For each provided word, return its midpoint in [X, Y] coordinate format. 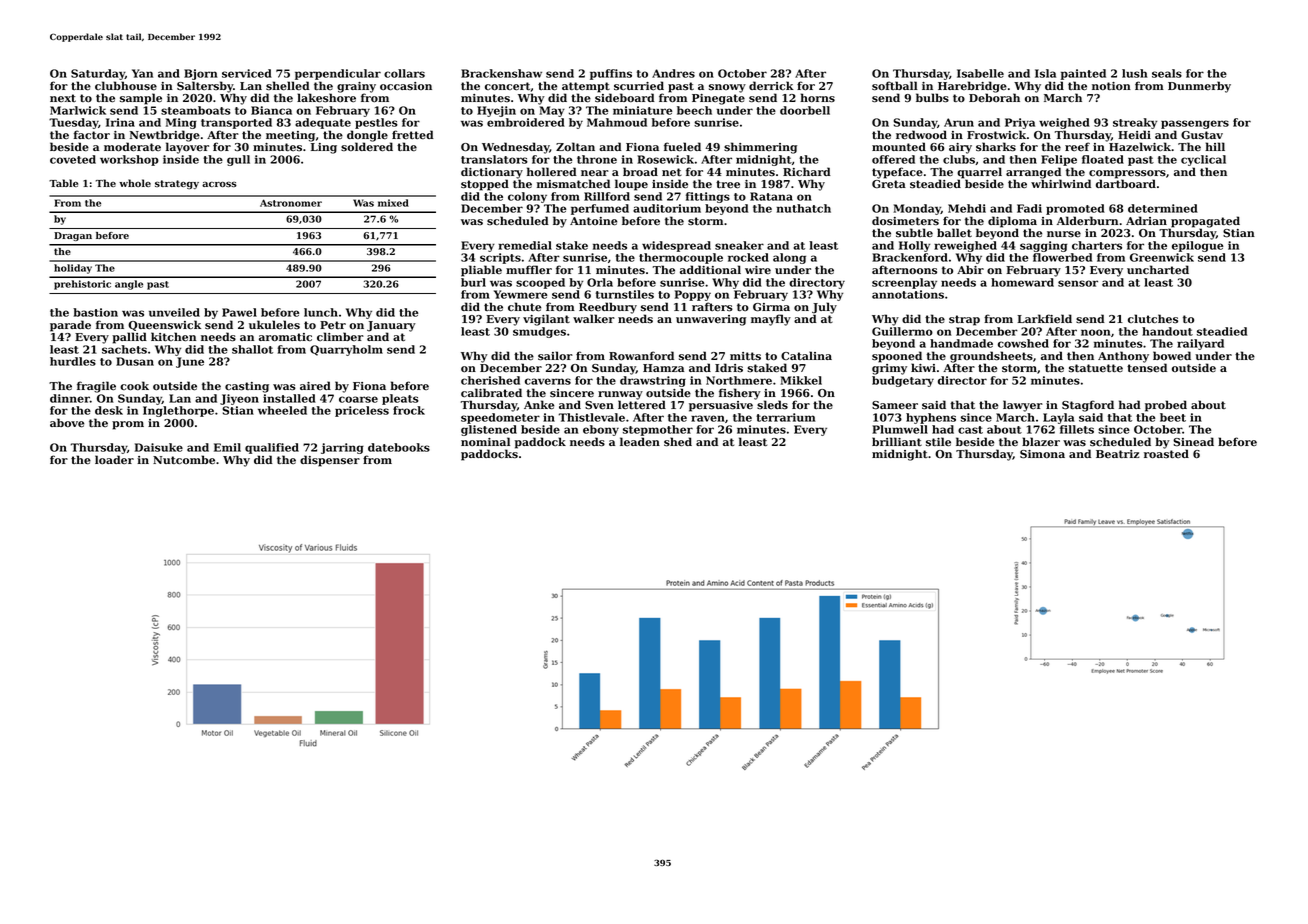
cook [134, 386]
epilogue [1197, 246]
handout [1167, 331]
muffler [529, 270]
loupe [631, 185]
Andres [673, 73]
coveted [73, 159]
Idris [729, 368]
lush [1135, 73]
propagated [1205, 222]
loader [114, 460]
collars [404, 73]
